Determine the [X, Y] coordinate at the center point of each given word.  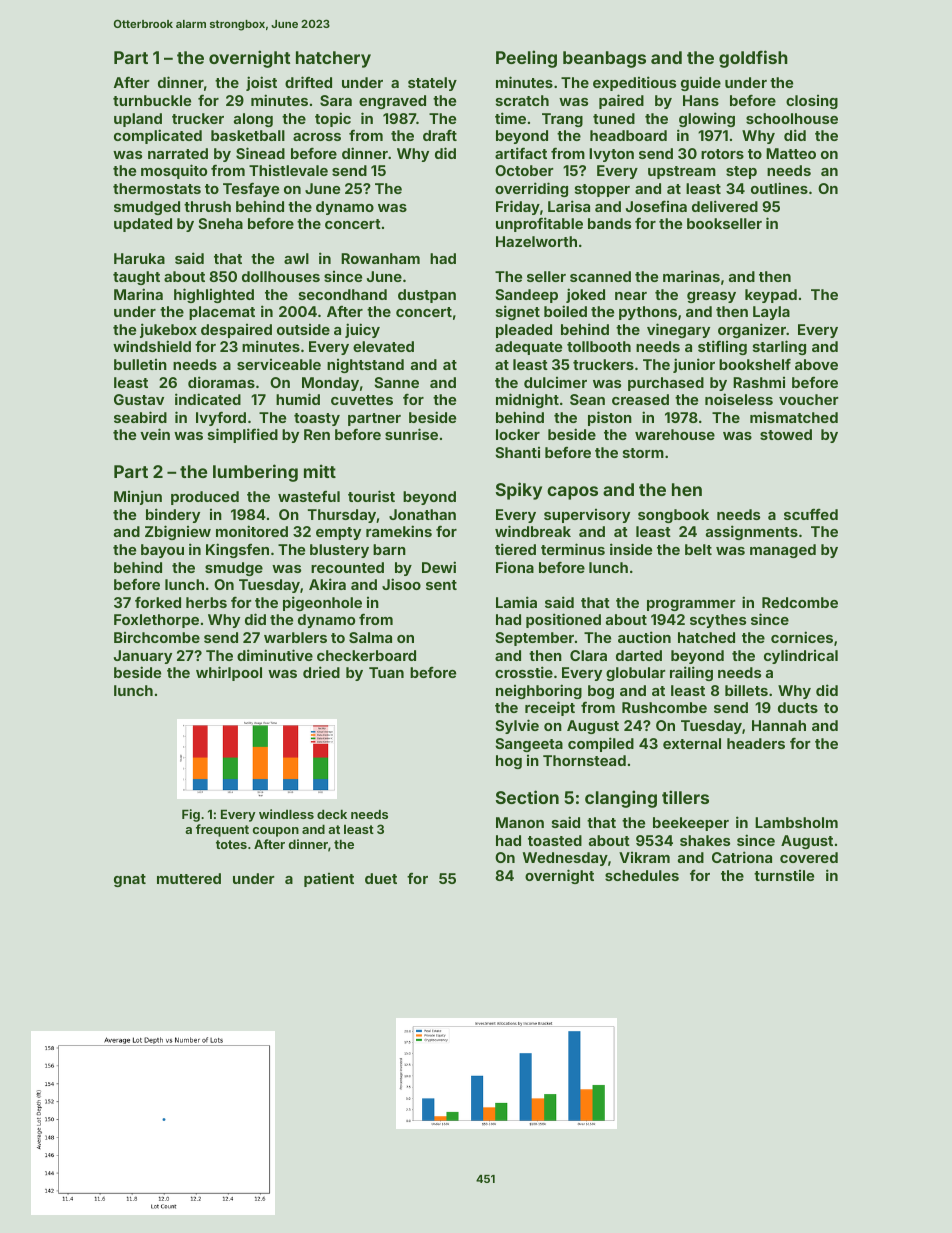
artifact [521, 153]
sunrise [411, 434]
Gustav [139, 399]
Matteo [791, 153]
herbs [206, 602]
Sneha [220, 223]
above [816, 364]
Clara [588, 655]
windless [286, 814]
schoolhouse [792, 118]
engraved [392, 102]
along [253, 120]
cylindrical [801, 656]
